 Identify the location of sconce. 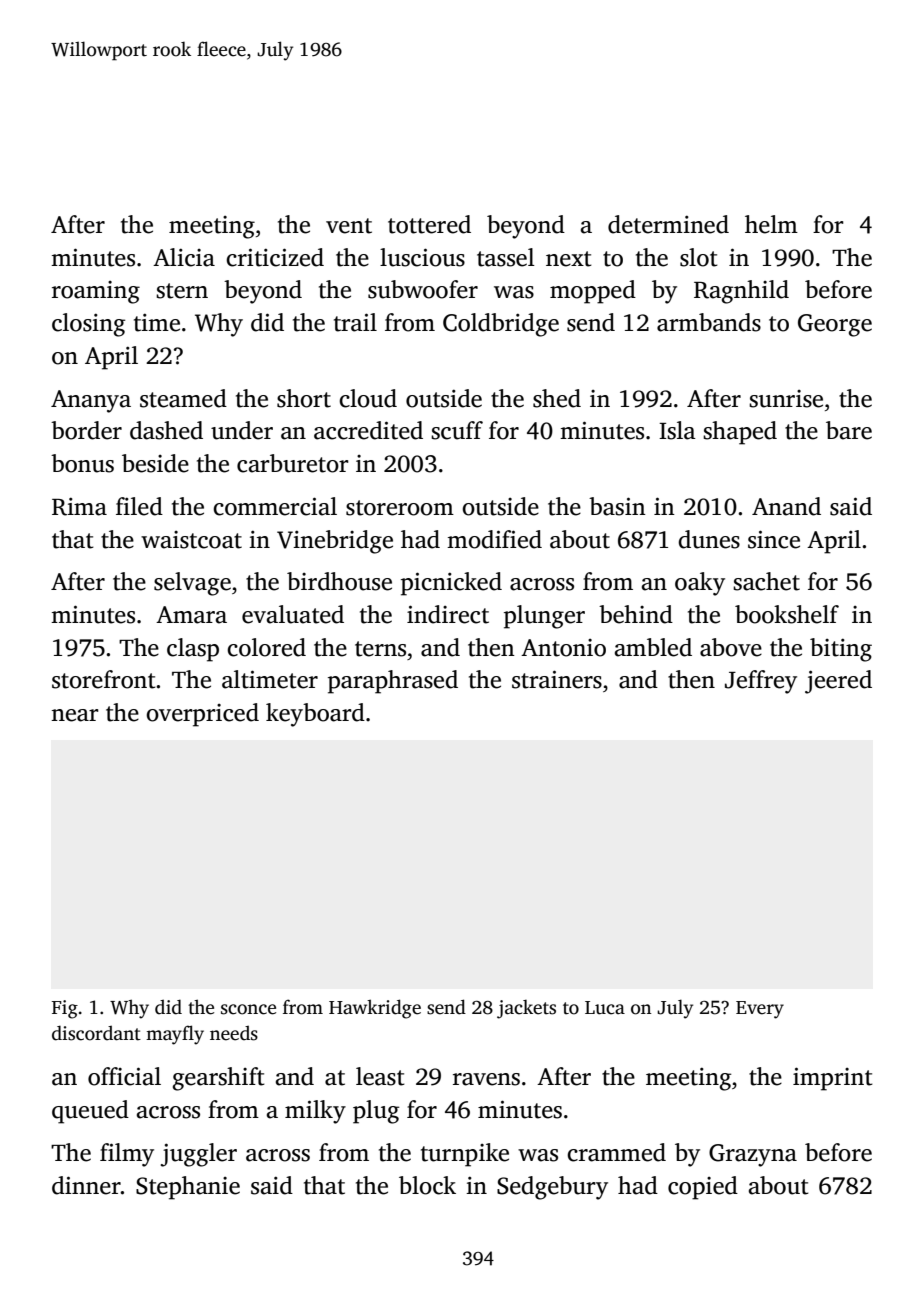
(248, 1009).
